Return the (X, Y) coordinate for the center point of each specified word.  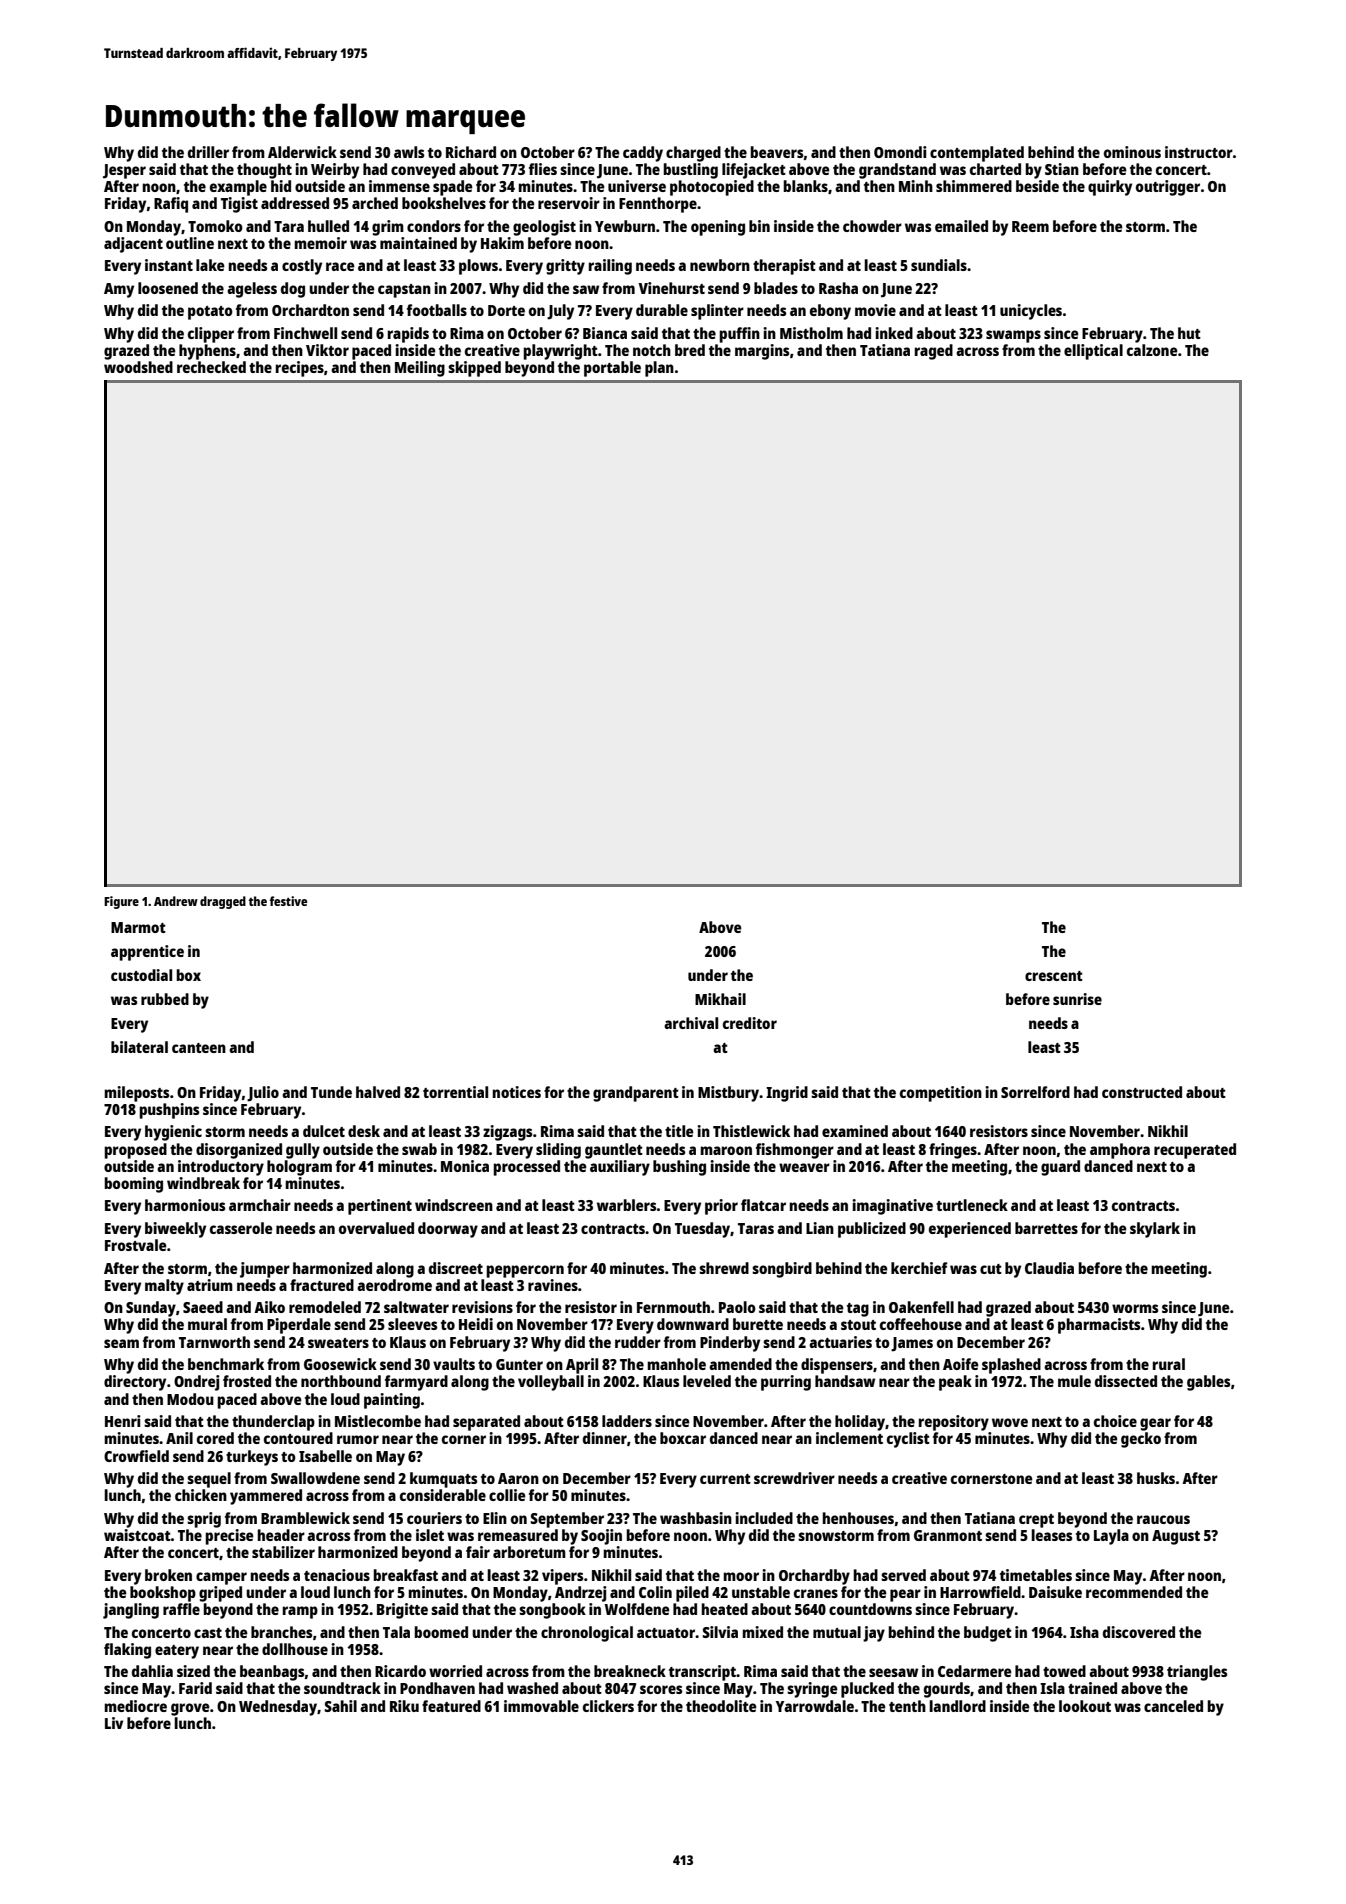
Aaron (518, 1478)
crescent (1054, 976)
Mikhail (720, 999)
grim (388, 228)
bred (690, 350)
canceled (1173, 1706)
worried (455, 1671)
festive (288, 901)
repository (954, 1423)
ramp (300, 1612)
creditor (750, 1023)
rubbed (165, 999)
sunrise (1077, 999)
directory (135, 1383)
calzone (1152, 350)
